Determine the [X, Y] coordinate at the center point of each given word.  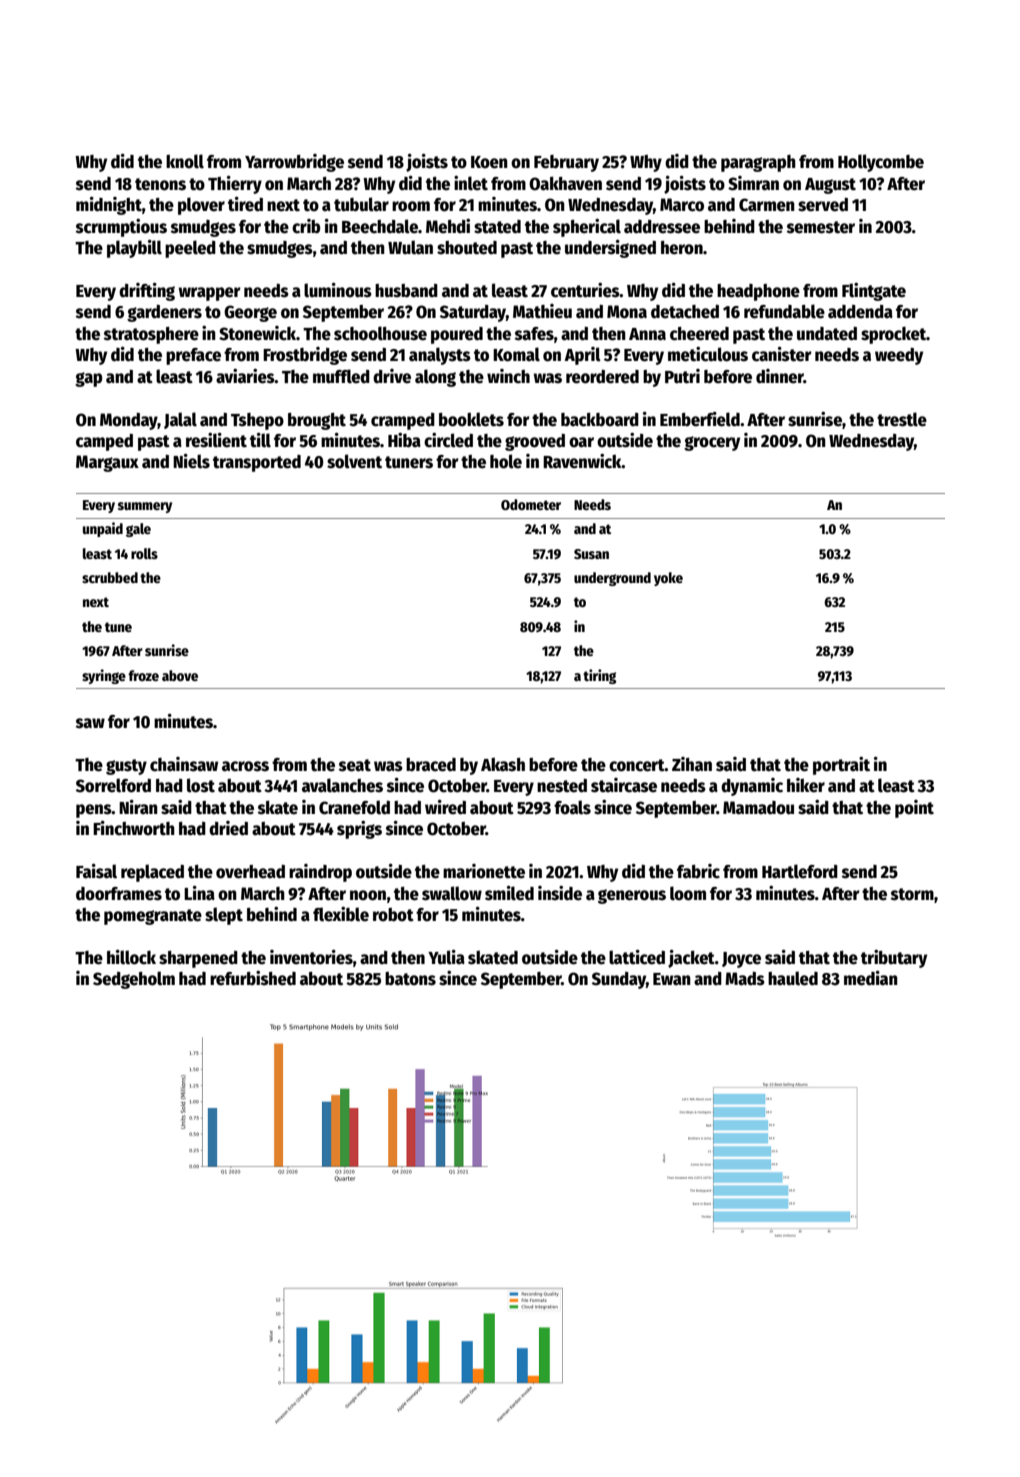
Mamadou [758, 808]
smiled [509, 893]
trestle [902, 419]
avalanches [342, 785]
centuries [585, 290]
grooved [535, 442]
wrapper [209, 294]
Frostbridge [305, 356]
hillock [131, 957]
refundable [784, 311]
